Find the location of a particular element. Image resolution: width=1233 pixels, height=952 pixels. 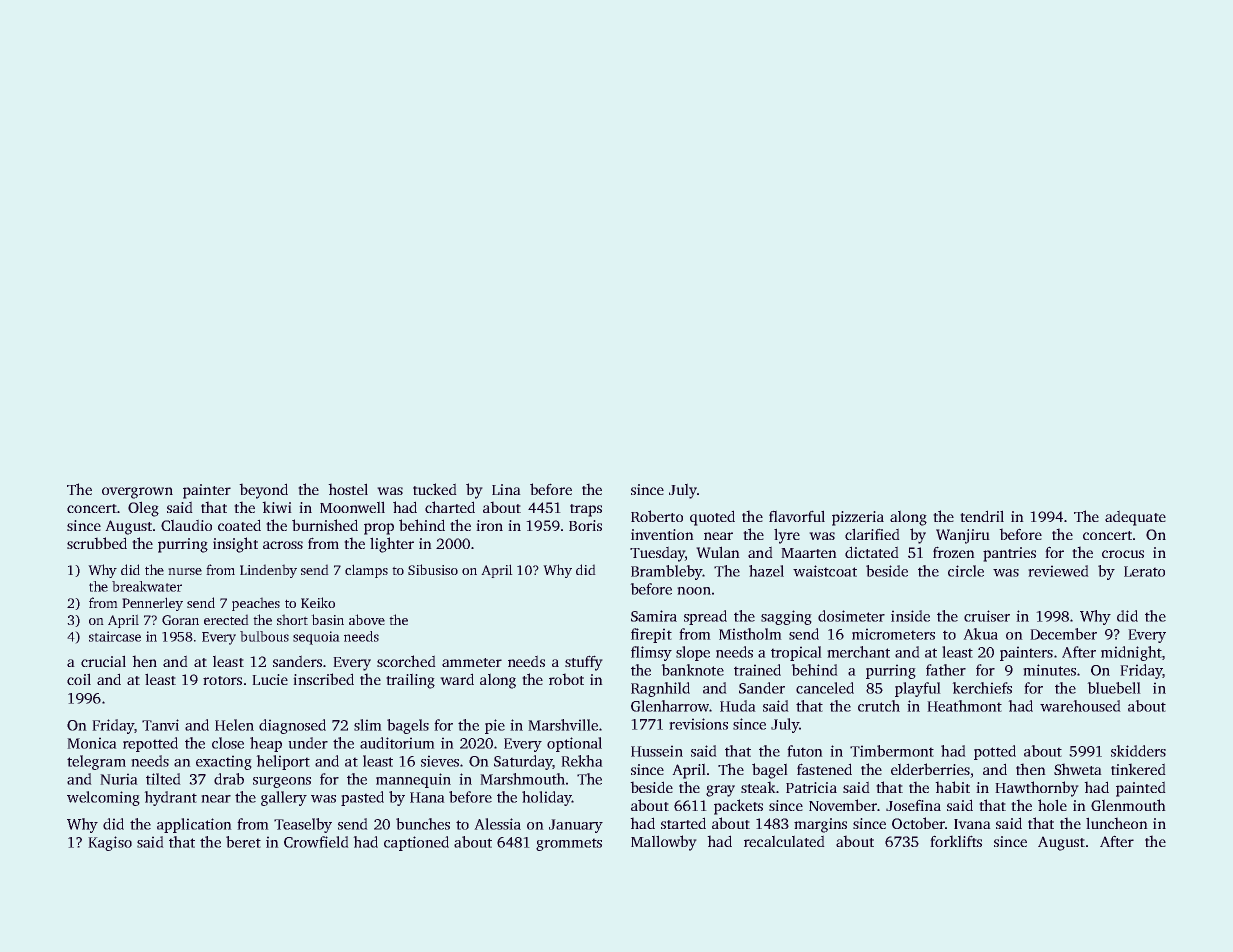

skidders is located at coordinates (1138, 751).
